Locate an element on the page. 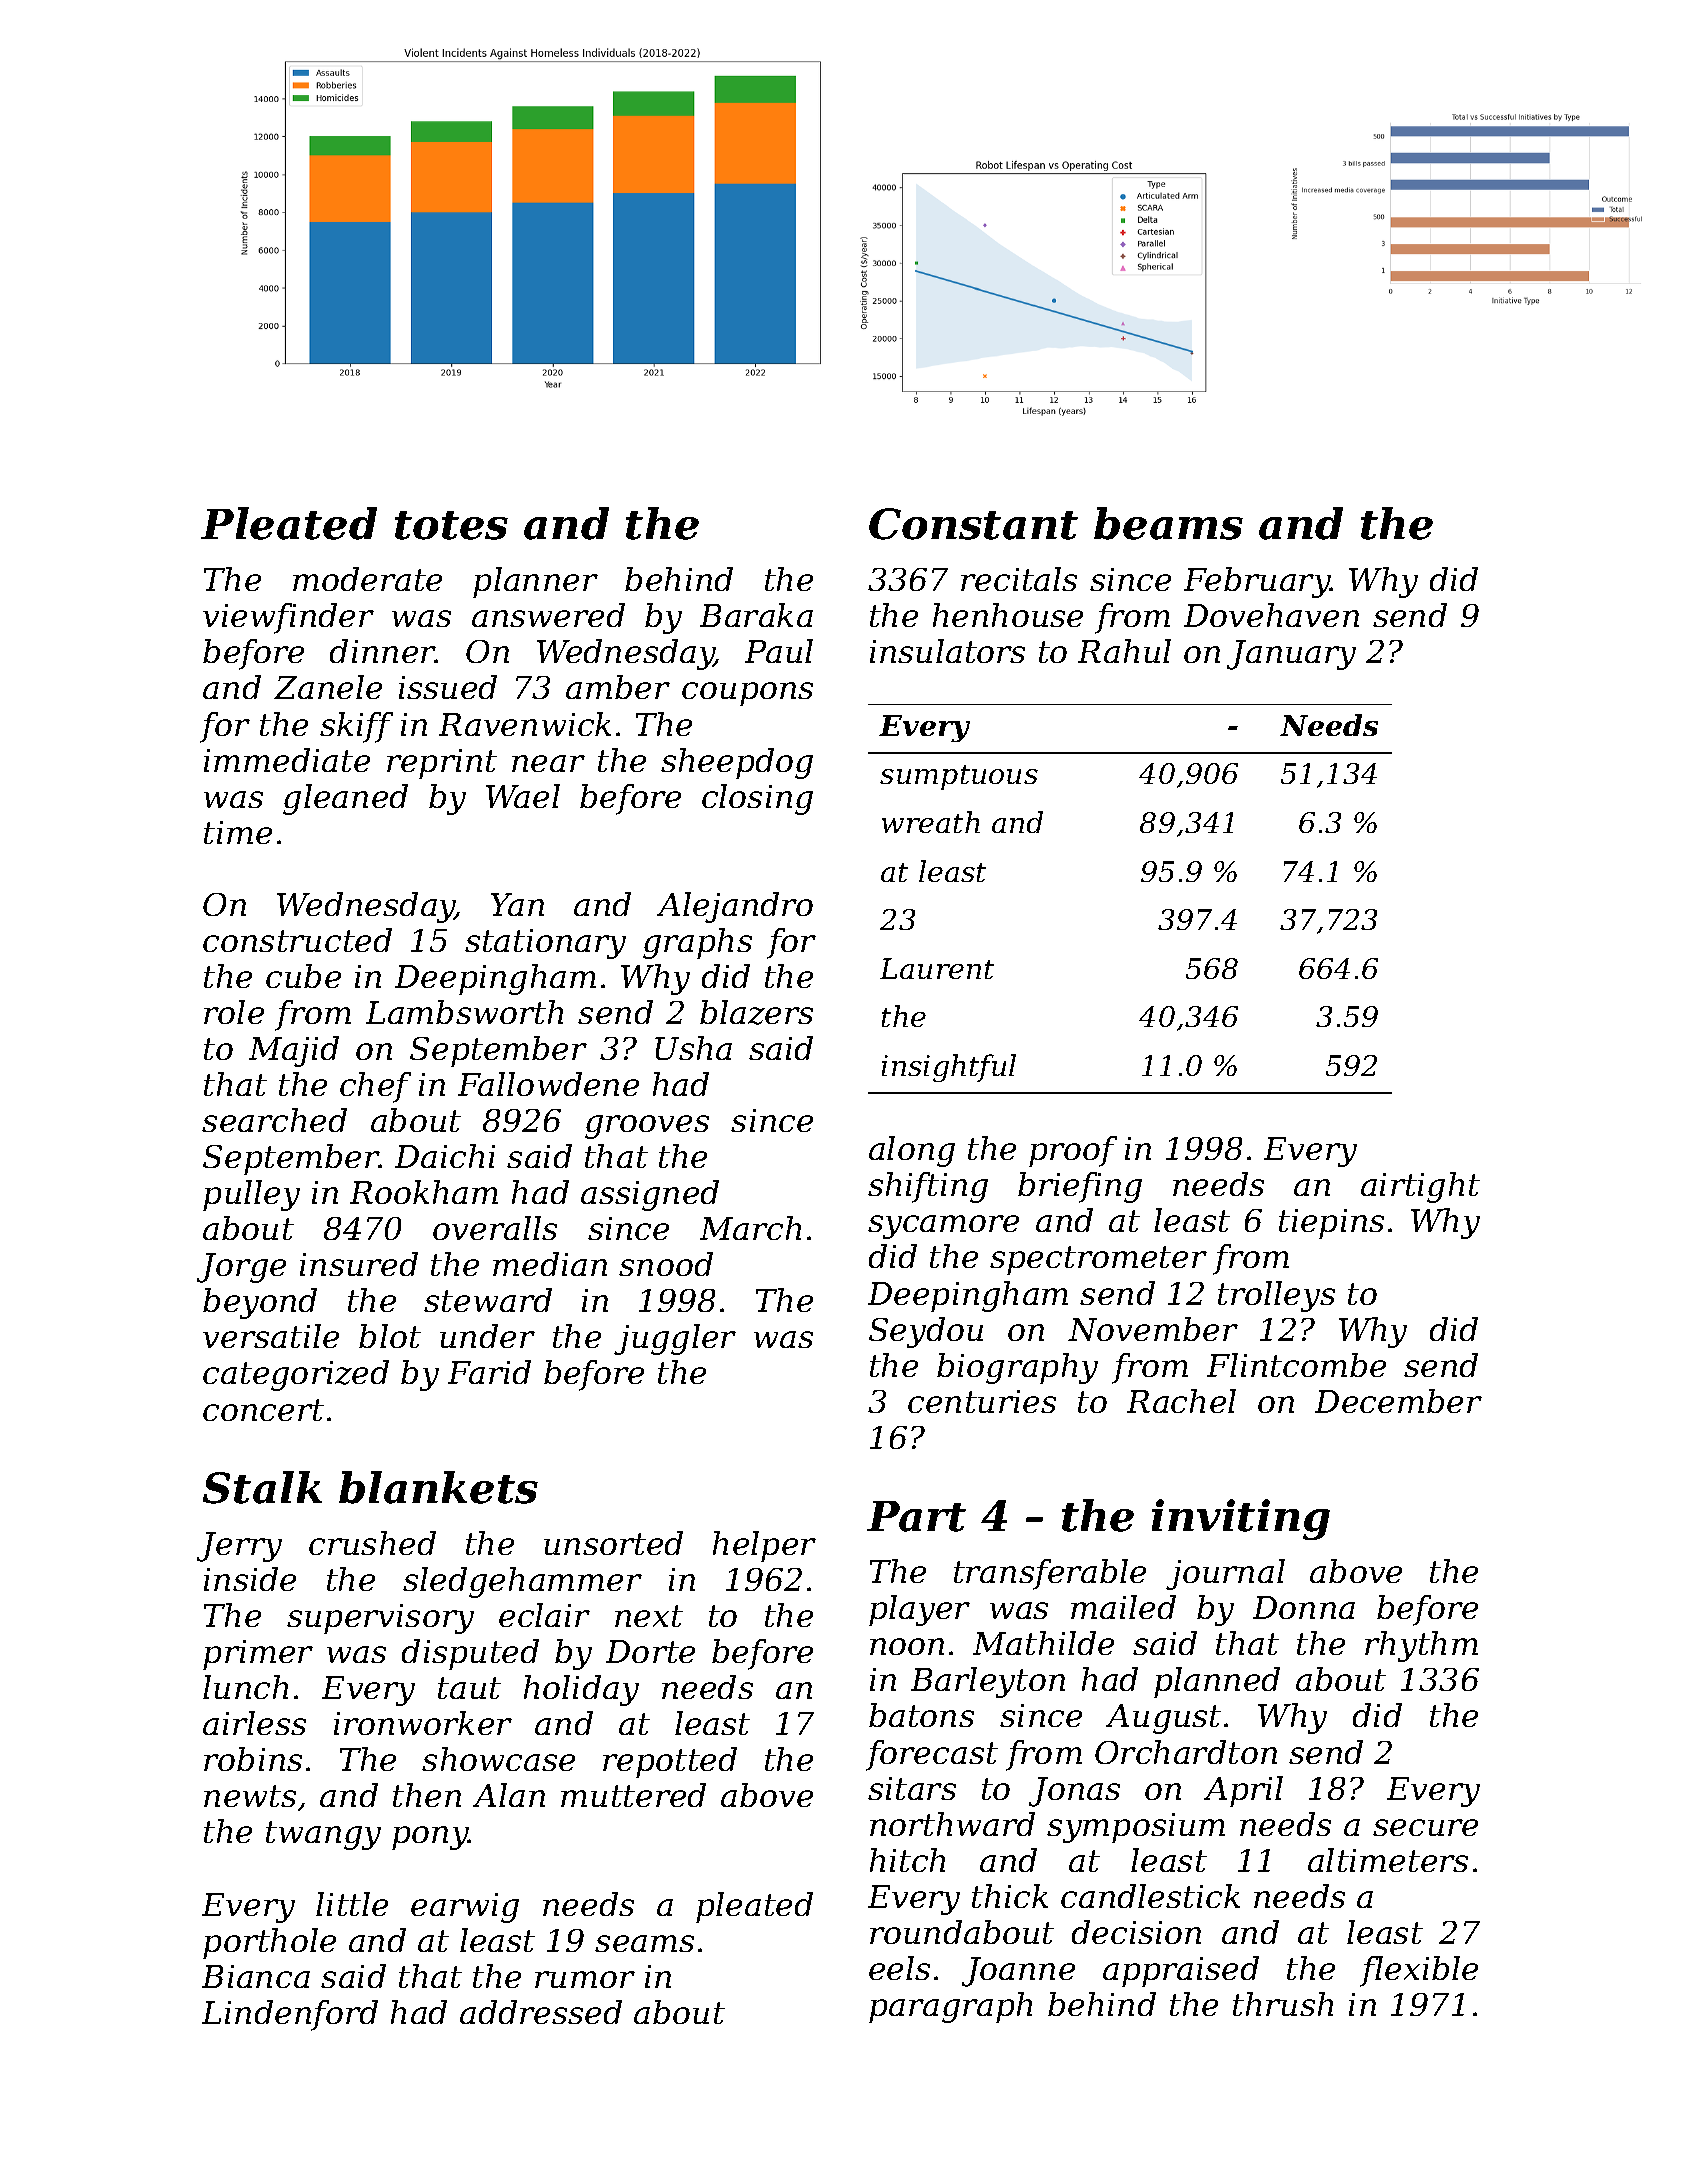 The image size is (1683, 2178). tiepins is located at coordinates (1331, 1224).
